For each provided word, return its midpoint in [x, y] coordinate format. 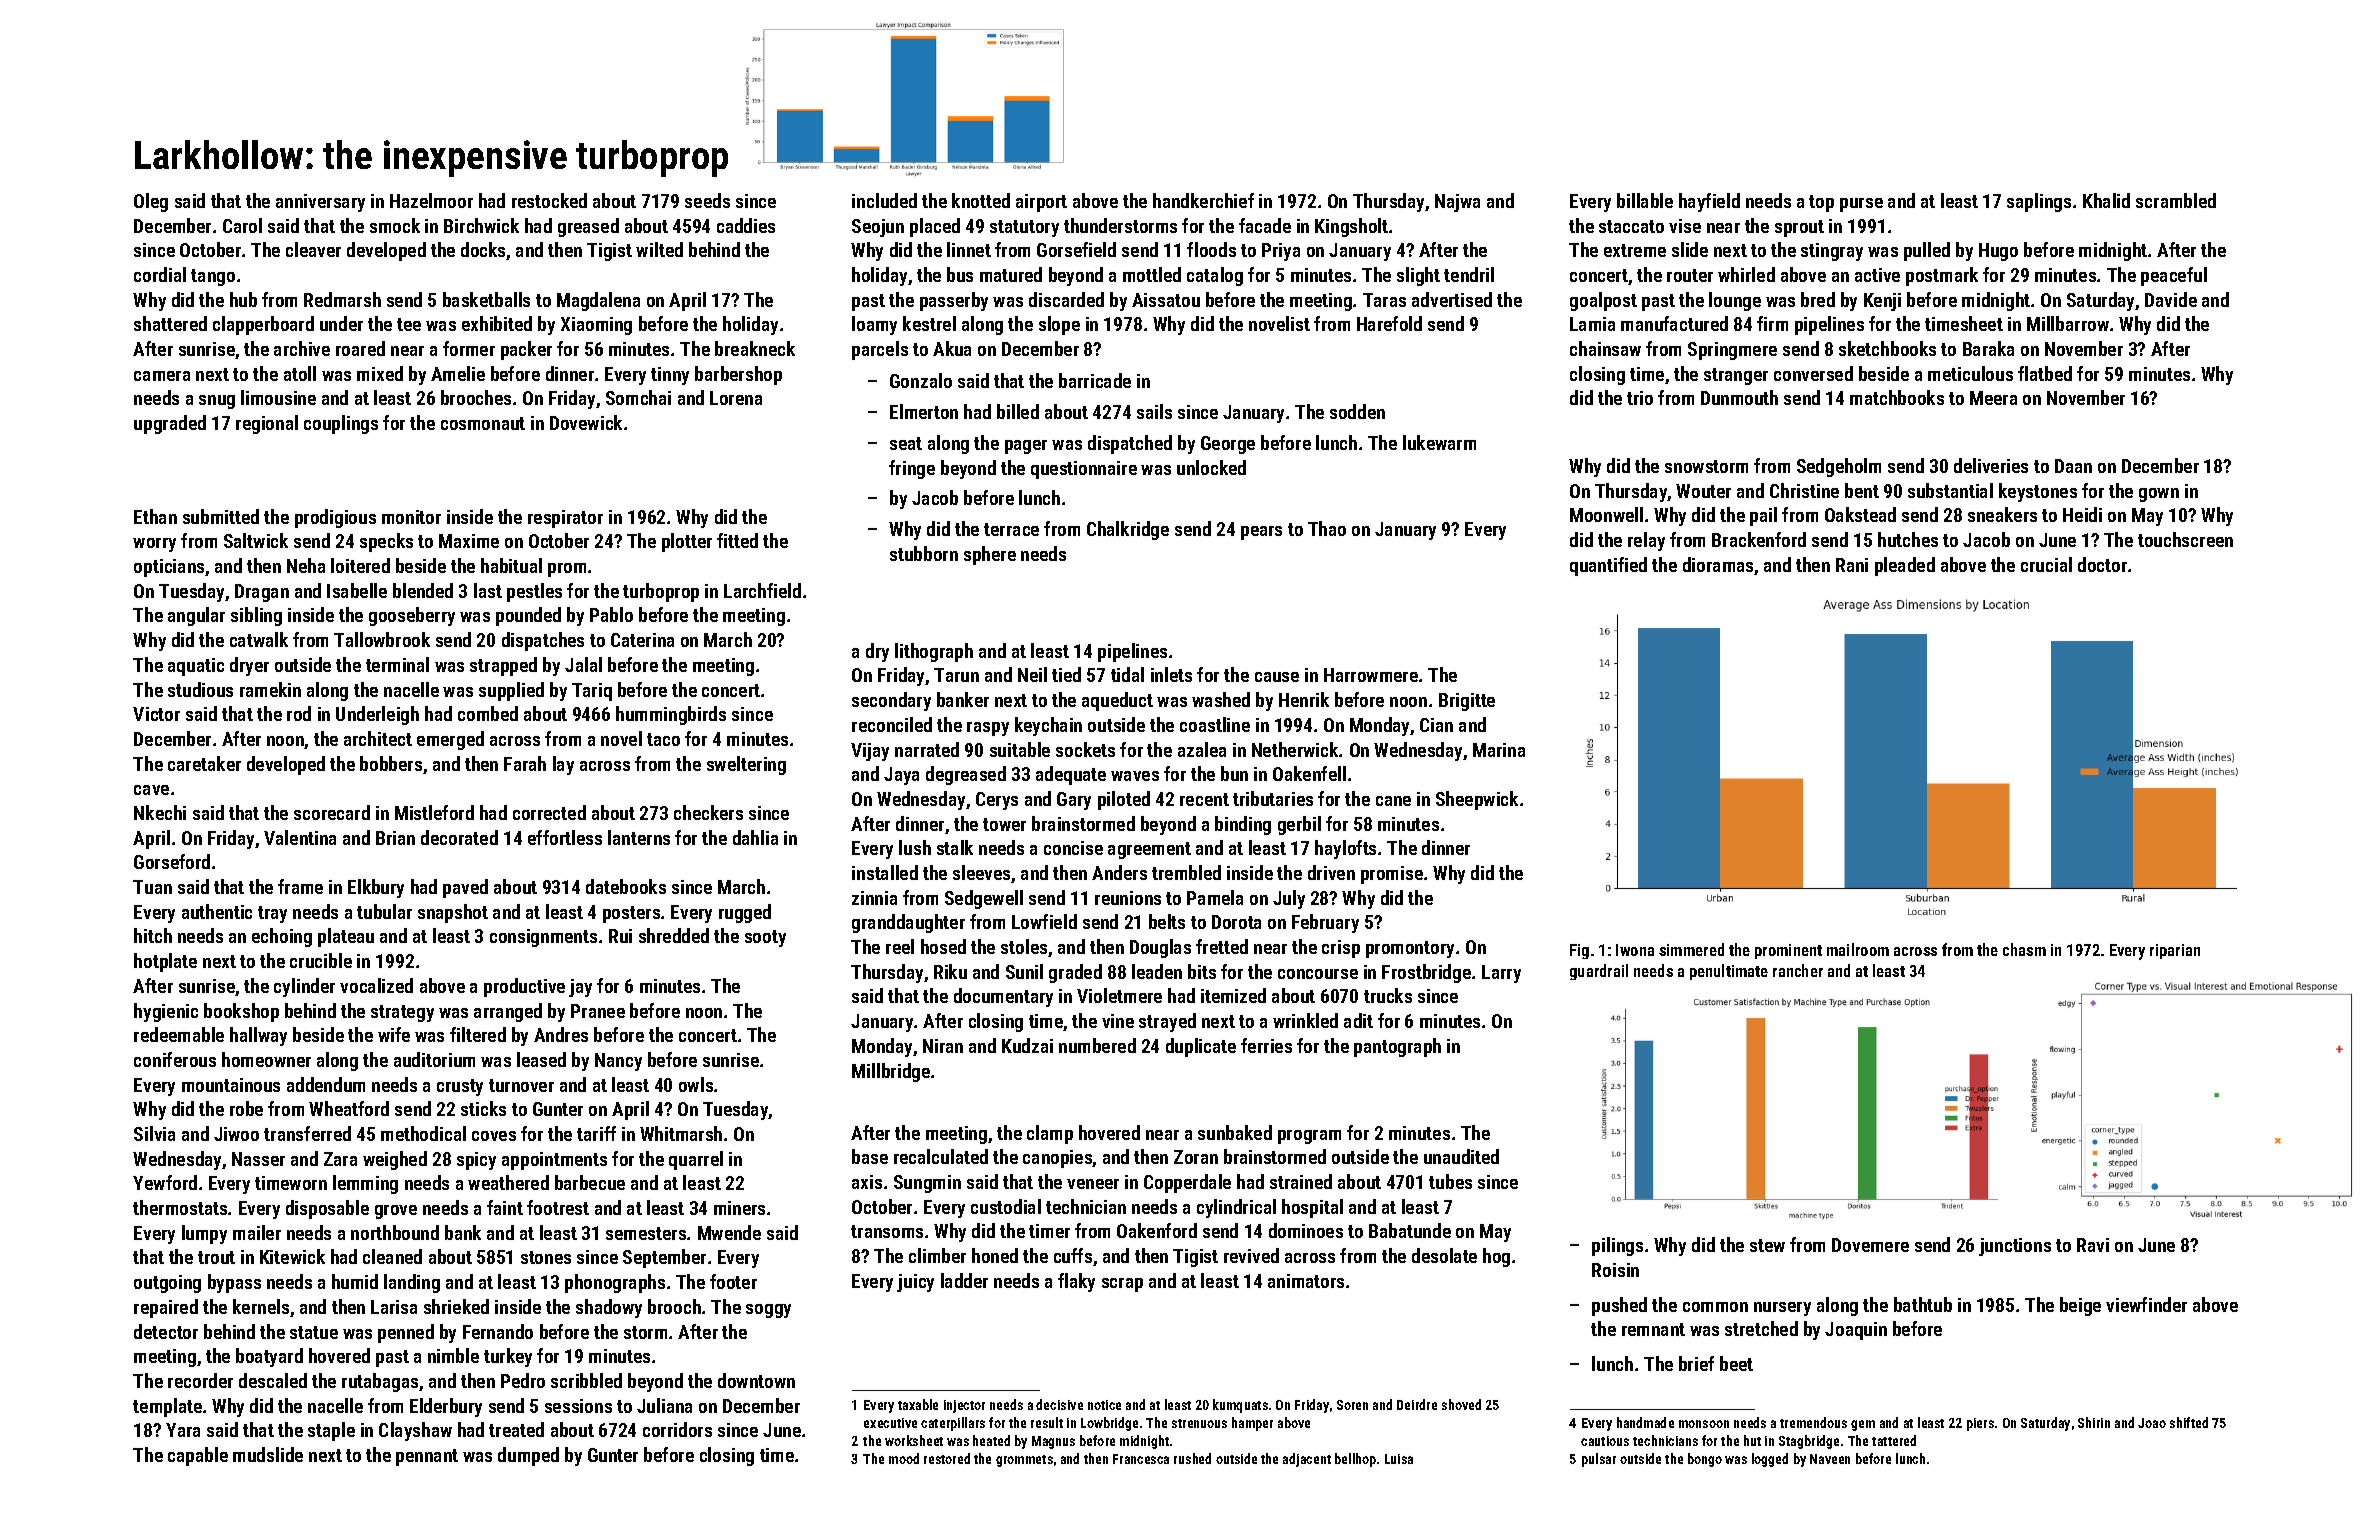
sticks [483, 1108]
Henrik [1304, 699]
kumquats [1240, 1406]
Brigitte [1467, 702]
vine [1118, 1021]
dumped [528, 1456]
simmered [1691, 949]
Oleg [151, 202]
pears [1261, 533]
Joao [2152, 1423]
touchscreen [2185, 539]
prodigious [335, 518]
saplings [2039, 202]
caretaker [204, 763]
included [884, 200]
